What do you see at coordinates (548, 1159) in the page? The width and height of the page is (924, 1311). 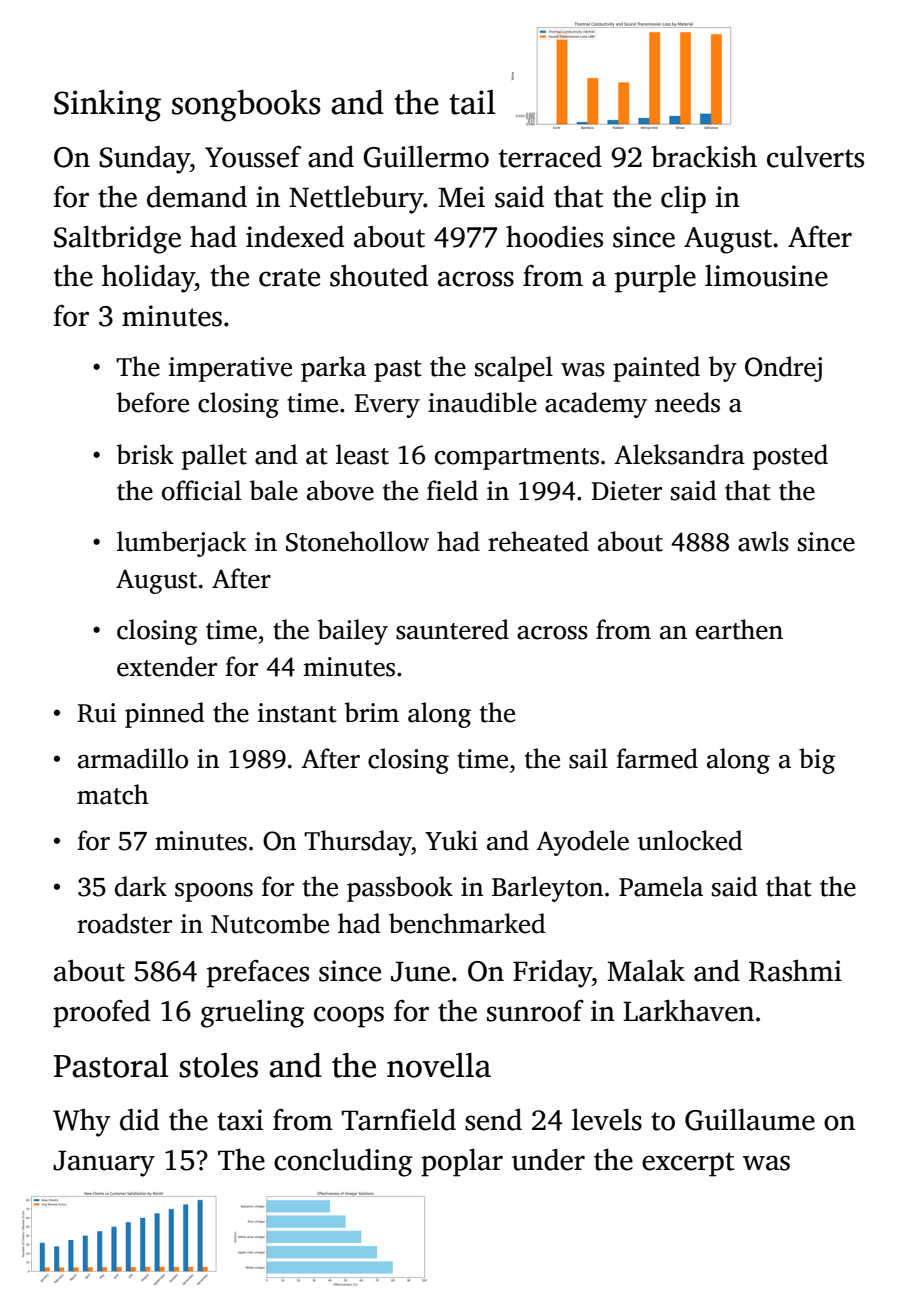 I see `under` at bounding box center [548, 1159].
